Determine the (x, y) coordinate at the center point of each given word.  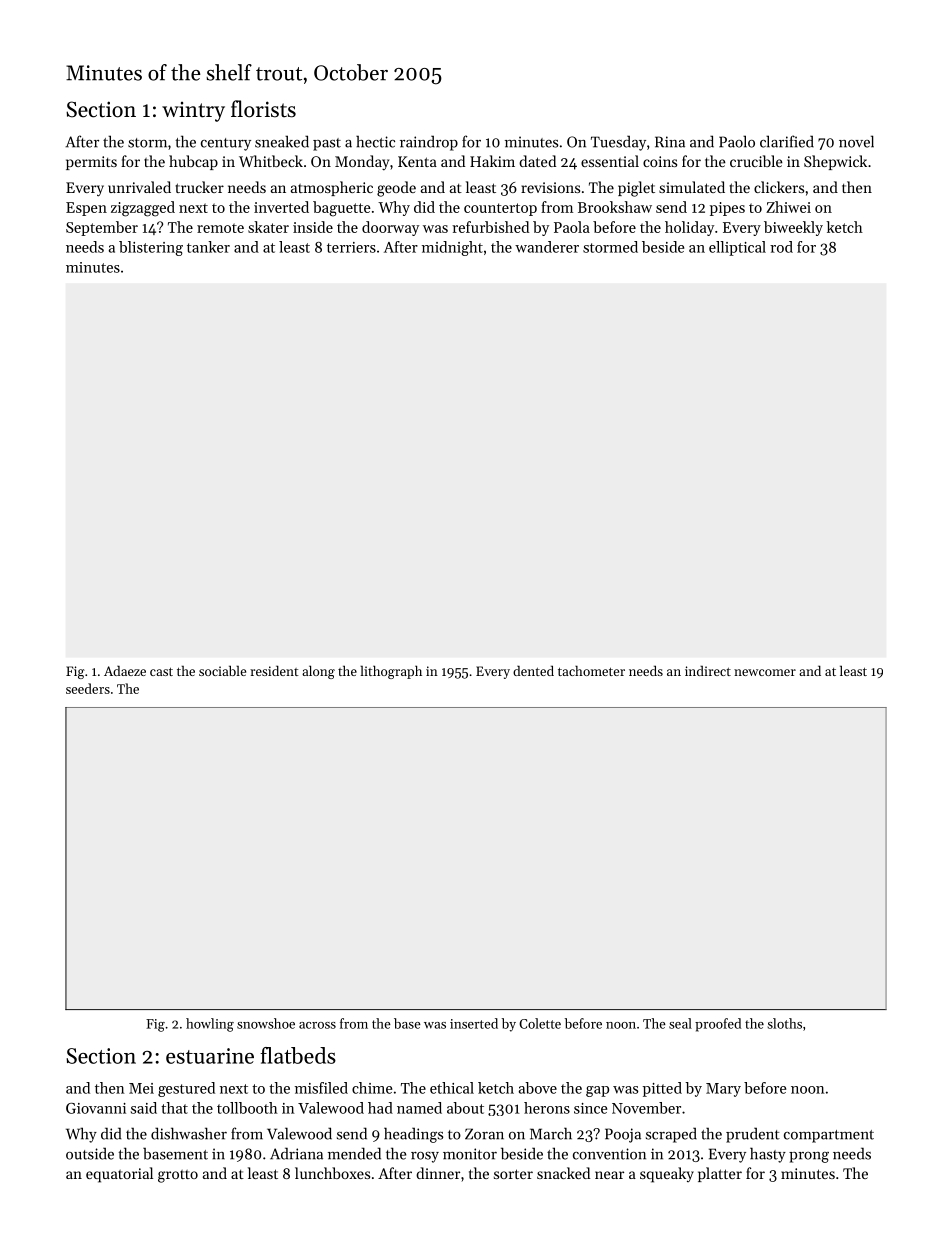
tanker (208, 247)
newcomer (765, 672)
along (318, 672)
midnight (452, 248)
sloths (785, 1023)
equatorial (119, 1175)
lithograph (391, 672)
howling (210, 1025)
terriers (351, 247)
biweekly (793, 228)
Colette (540, 1023)
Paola (572, 227)
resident (274, 670)
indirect (708, 671)
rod (781, 247)
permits (91, 163)
